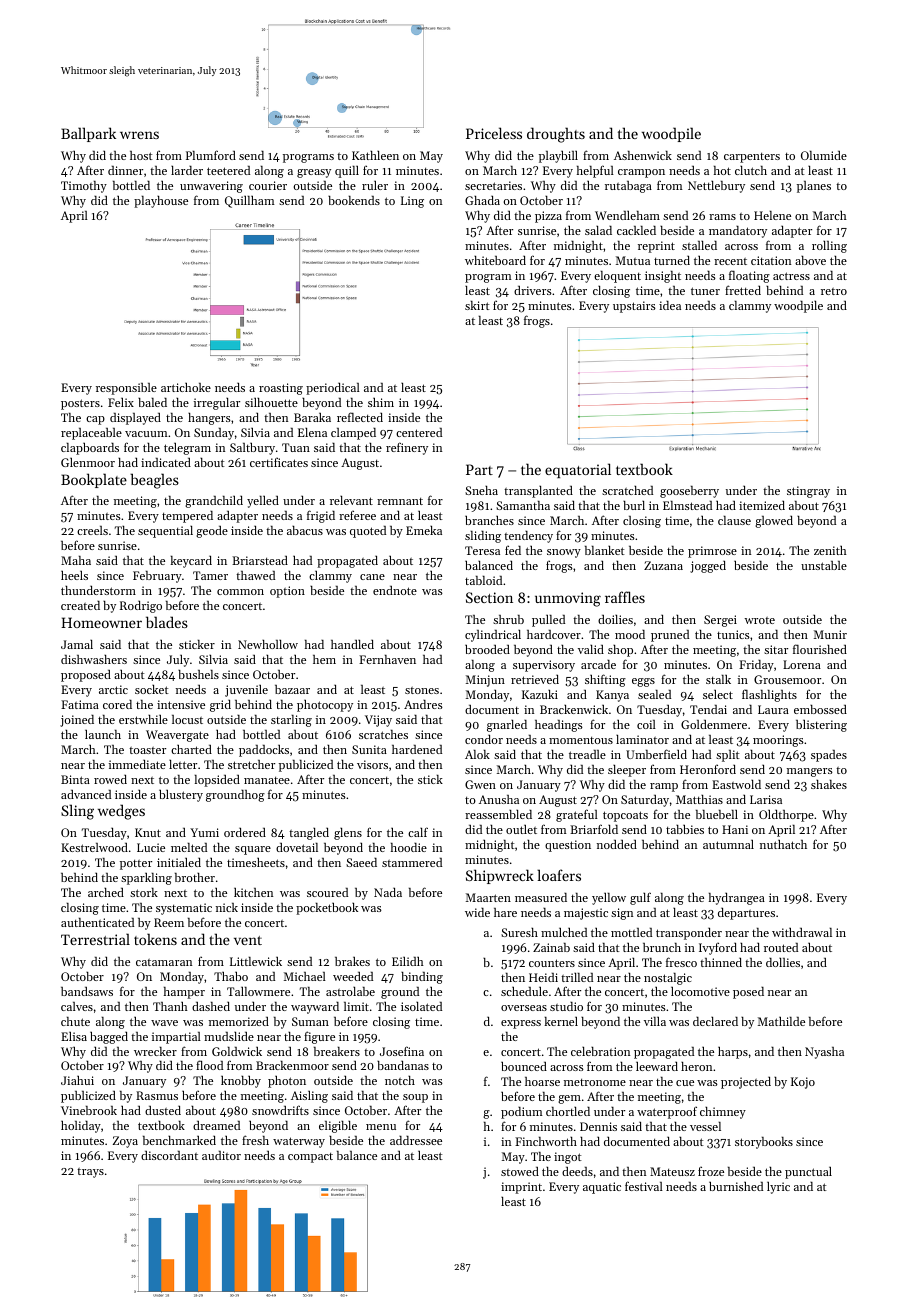 This document has height=1316, width=908. Describe the element at coordinates (92, 530) in the document. I see `creels` at that location.
